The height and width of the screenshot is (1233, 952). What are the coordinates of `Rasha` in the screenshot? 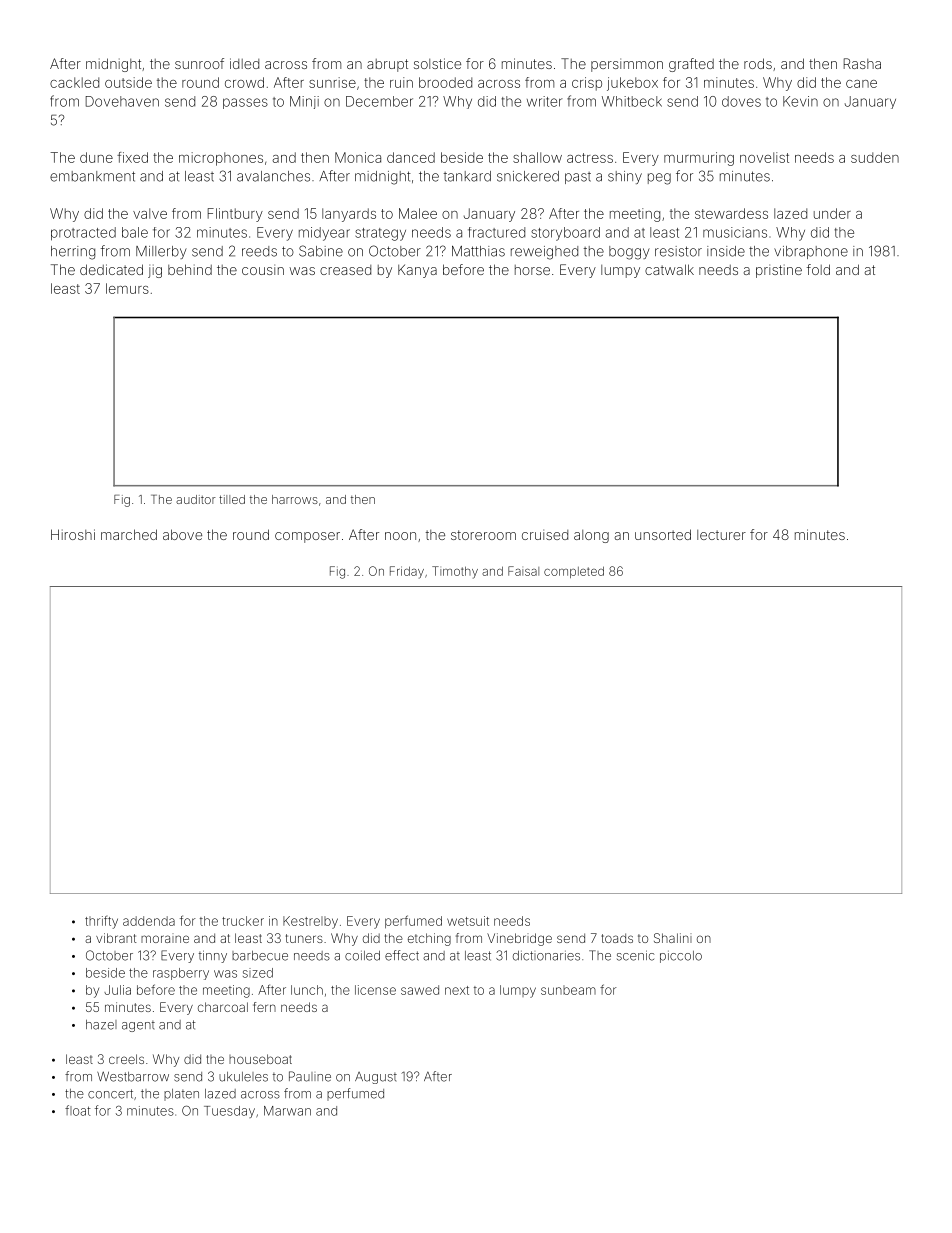 It's located at (862, 63).
